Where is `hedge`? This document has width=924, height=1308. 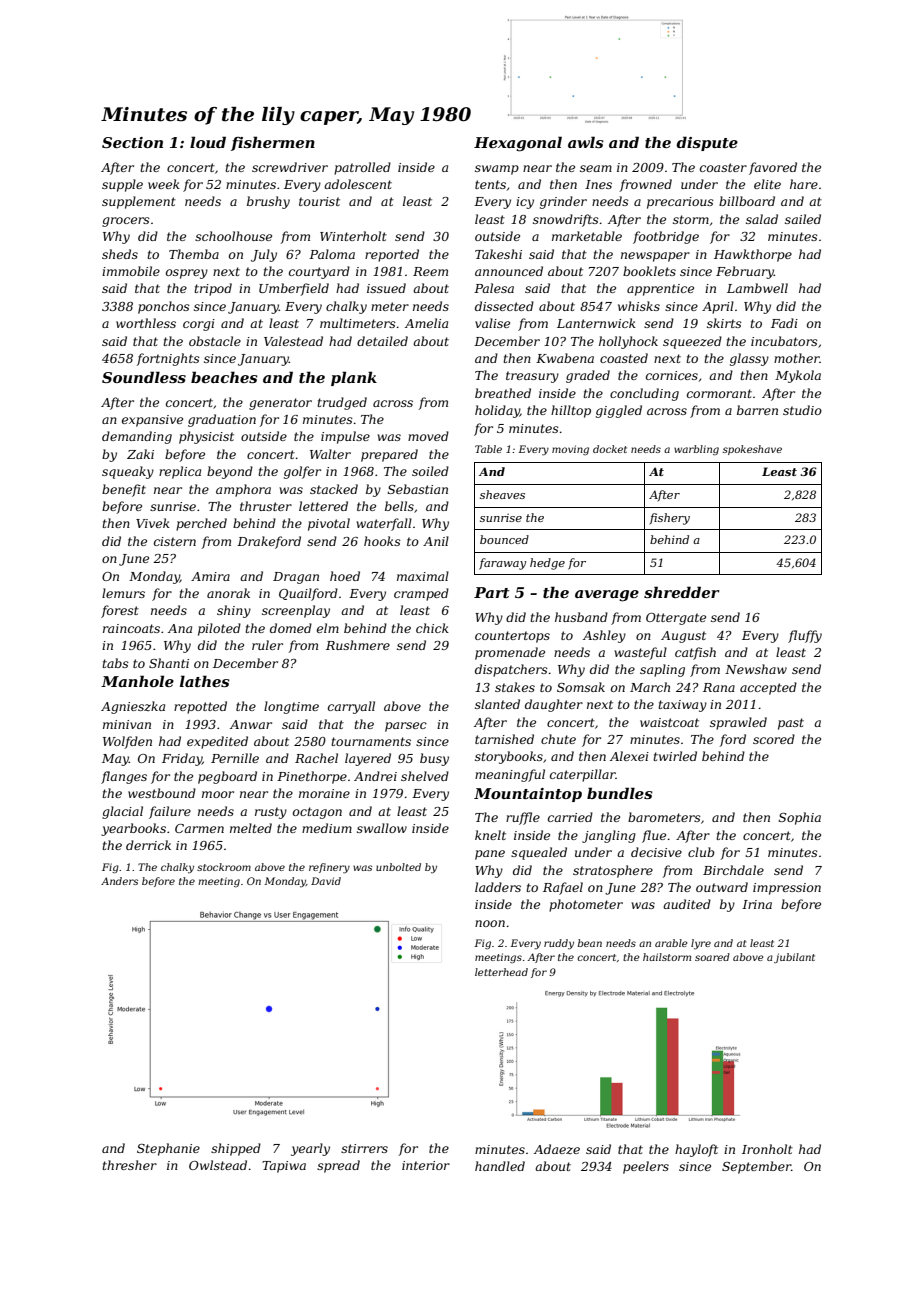 hedge is located at coordinates (547, 564).
